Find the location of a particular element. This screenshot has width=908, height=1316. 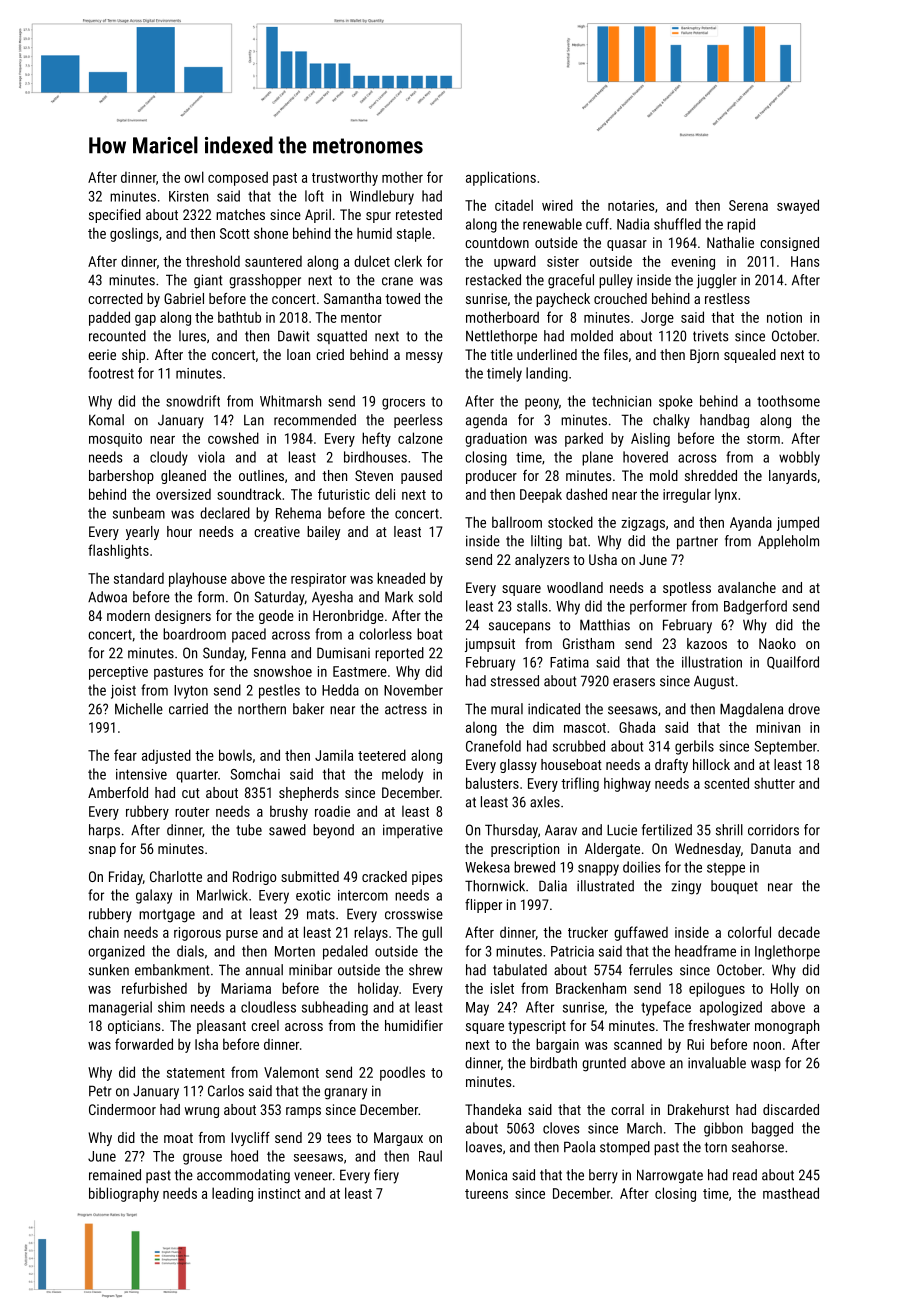

Nadia is located at coordinates (633, 224).
